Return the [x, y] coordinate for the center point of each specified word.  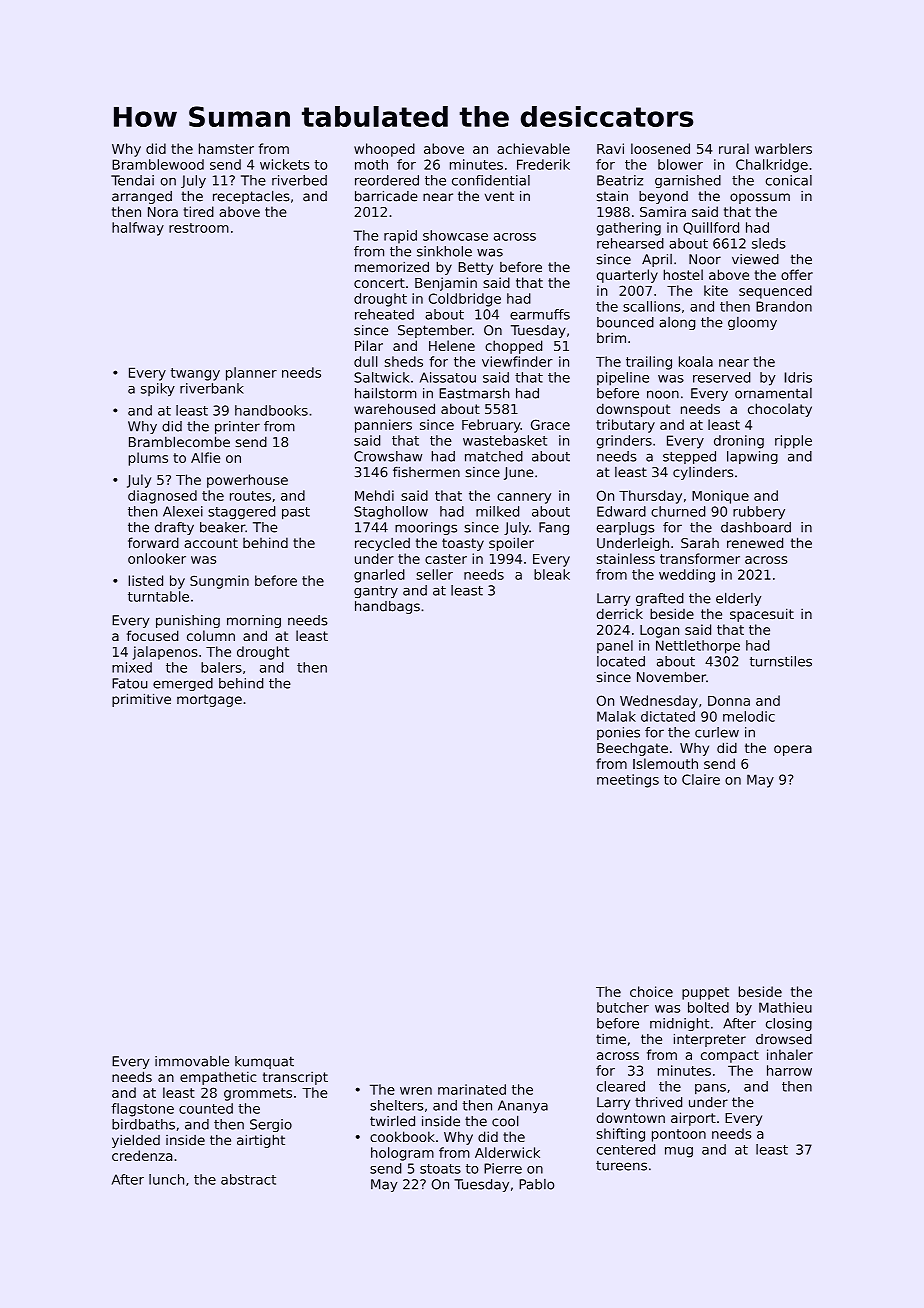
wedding [687, 576]
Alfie [205, 457]
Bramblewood [158, 164]
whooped [384, 150]
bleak [552, 574]
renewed [755, 542]
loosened [660, 148]
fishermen [426, 472]
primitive [141, 700]
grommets [258, 1094]
